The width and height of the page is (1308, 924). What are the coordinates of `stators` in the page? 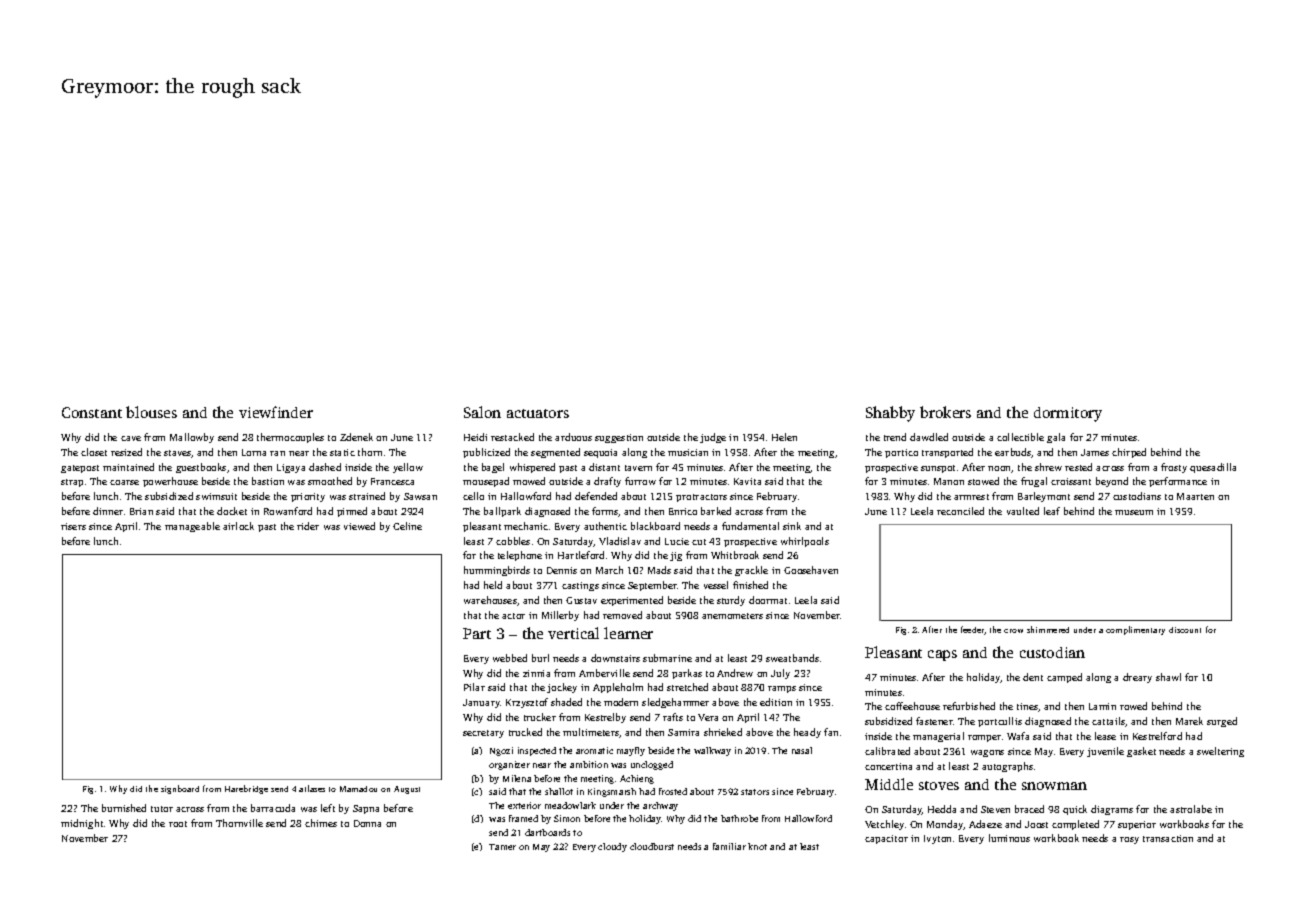 It's located at (755, 792).
